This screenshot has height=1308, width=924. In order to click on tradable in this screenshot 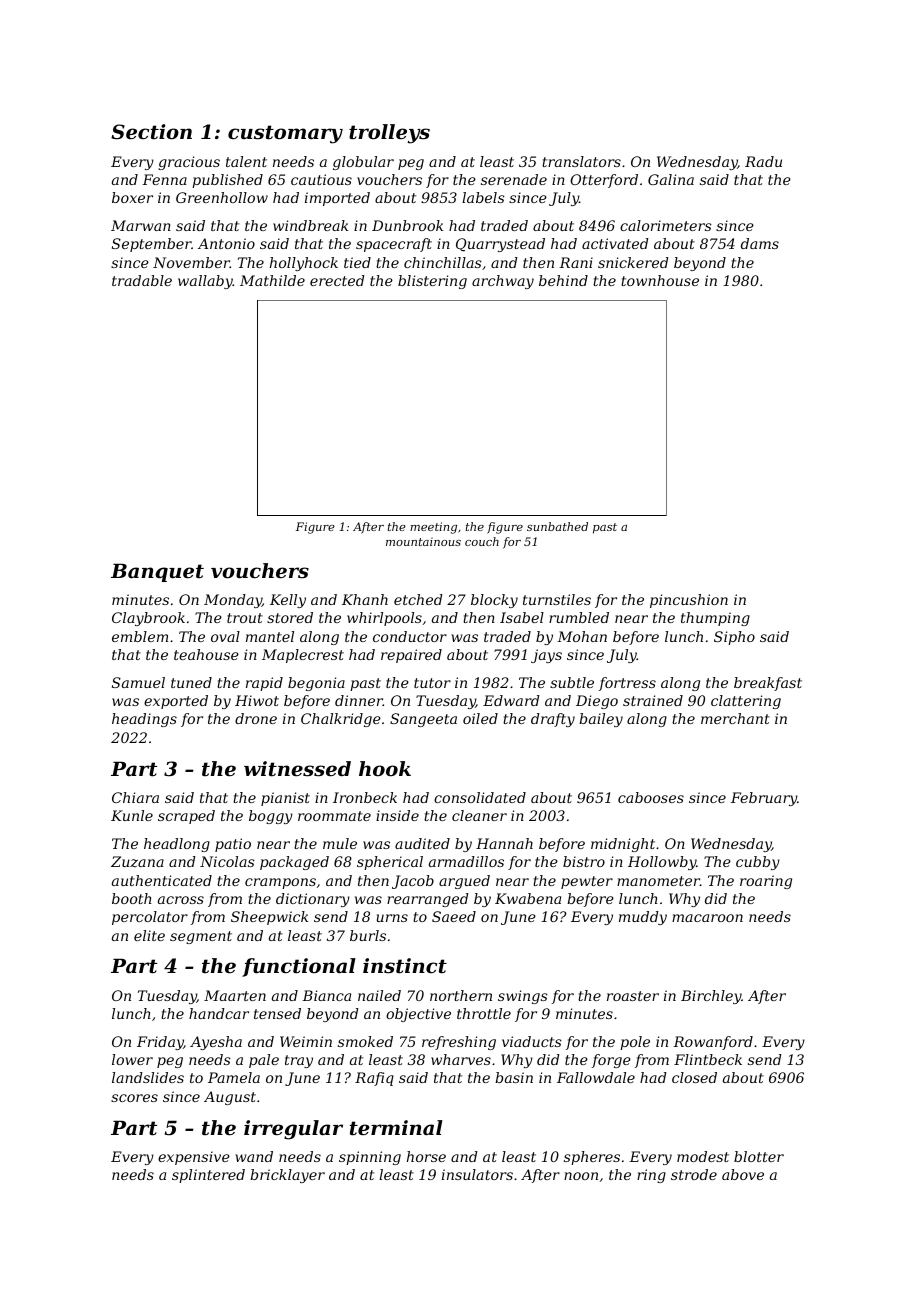, I will do `click(142, 280)`.
